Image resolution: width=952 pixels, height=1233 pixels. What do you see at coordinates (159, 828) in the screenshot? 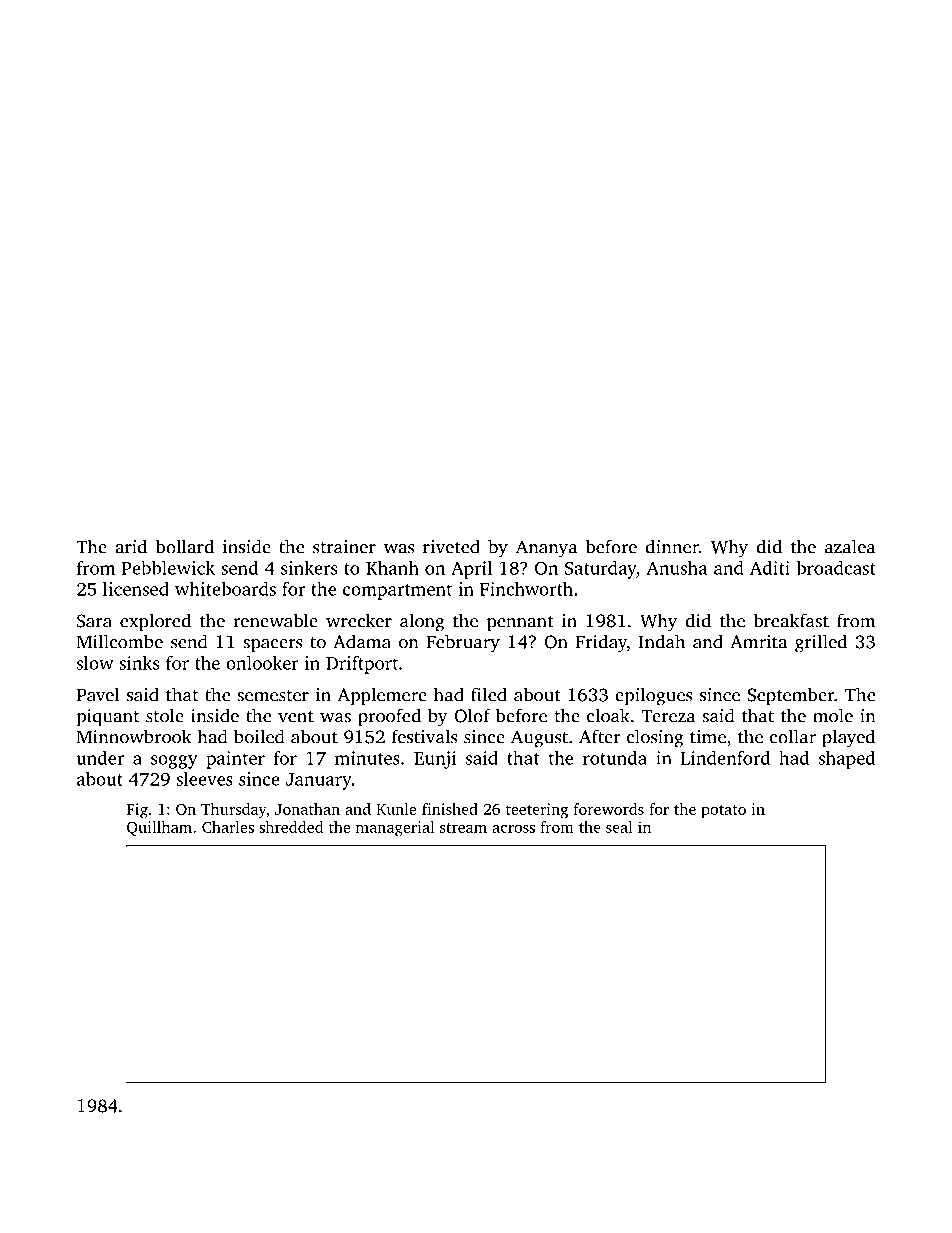
I see `Quillham` at bounding box center [159, 828].
